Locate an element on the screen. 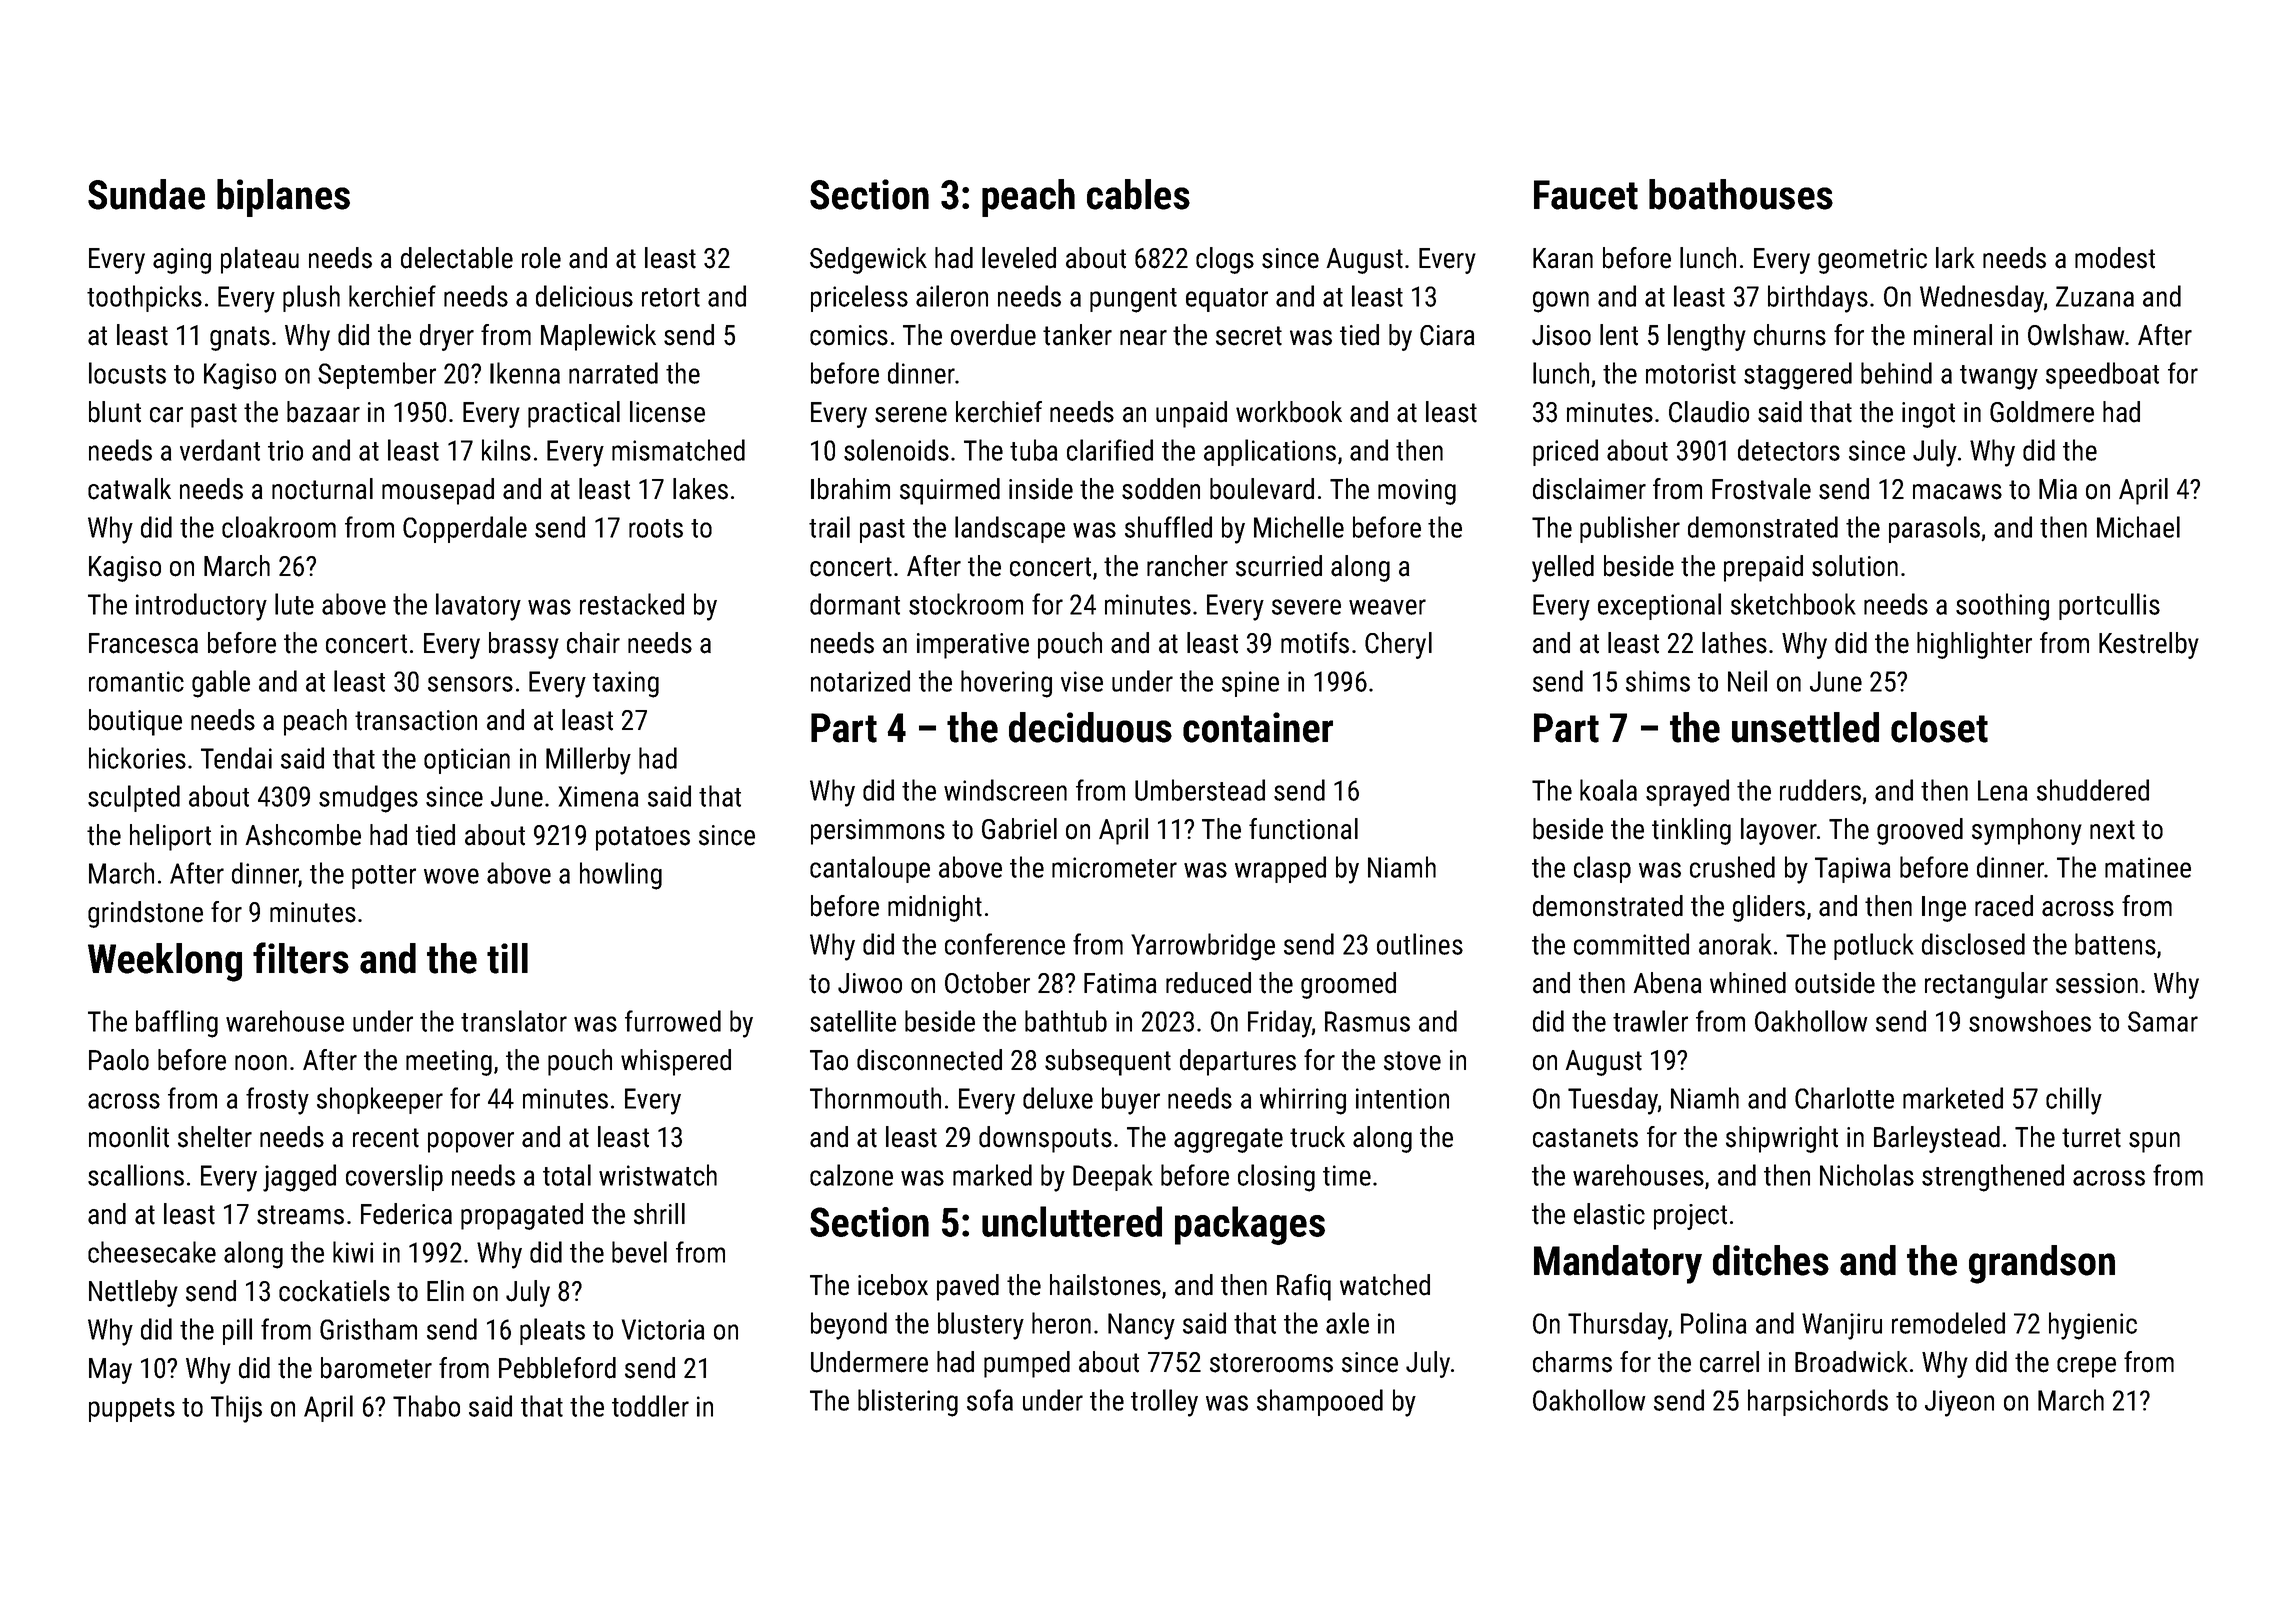 This screenshot has height=1620, width=2292. carrel is located at coordinates (1729, 1362).
